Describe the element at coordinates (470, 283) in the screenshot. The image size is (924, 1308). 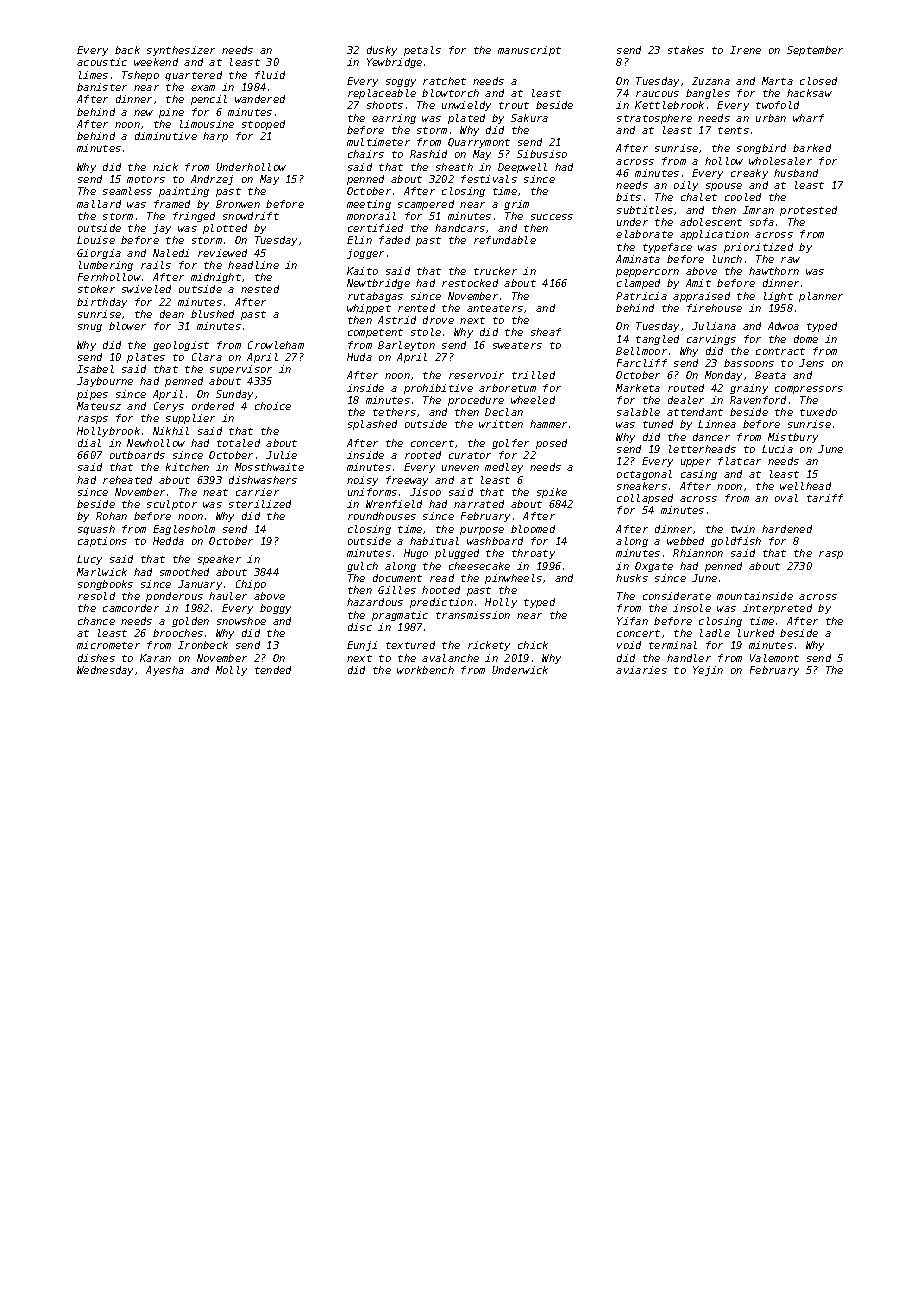
I see `restocked` at that location.
